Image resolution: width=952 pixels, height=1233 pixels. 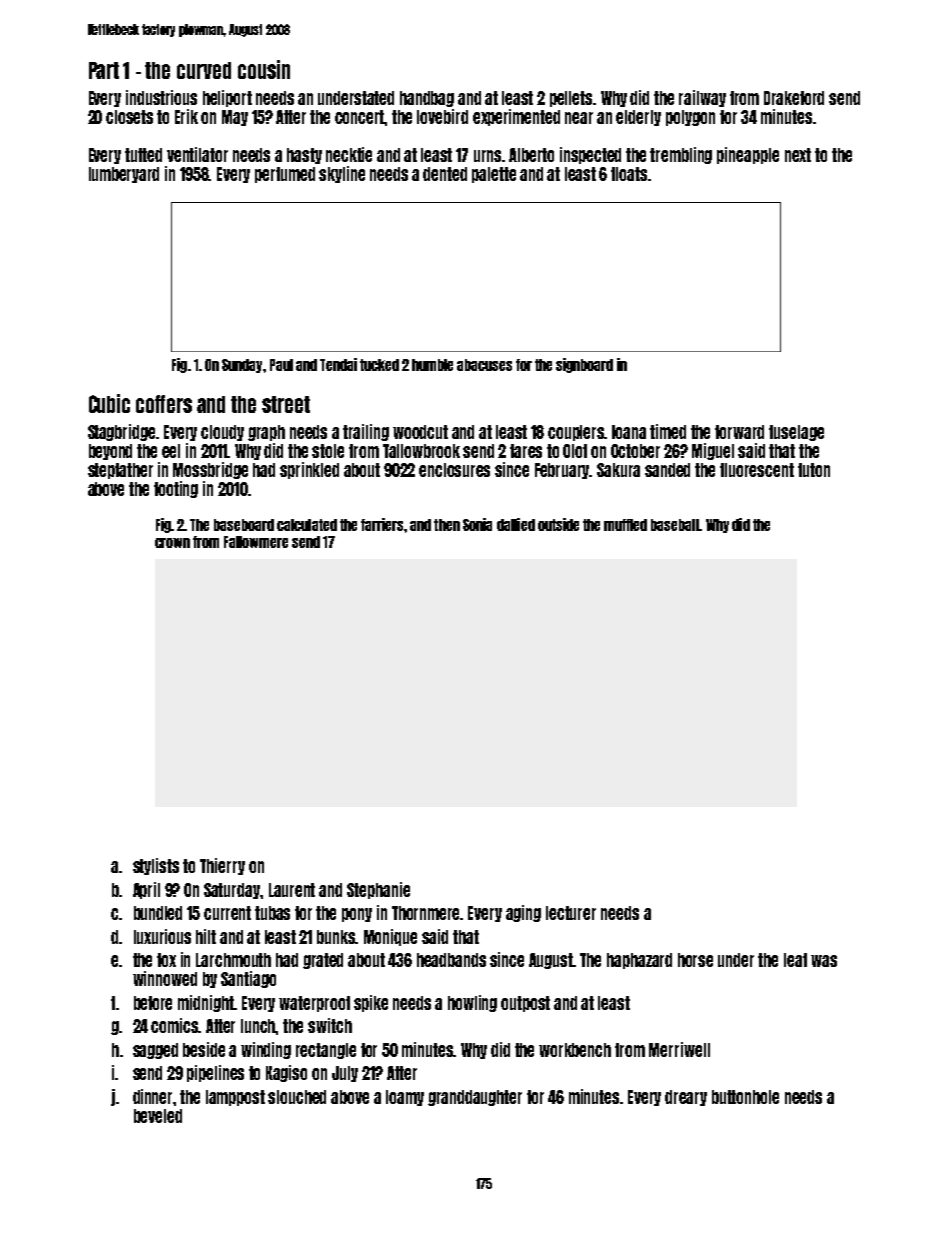 I want to click on crown, so click(x=172, y=543).
